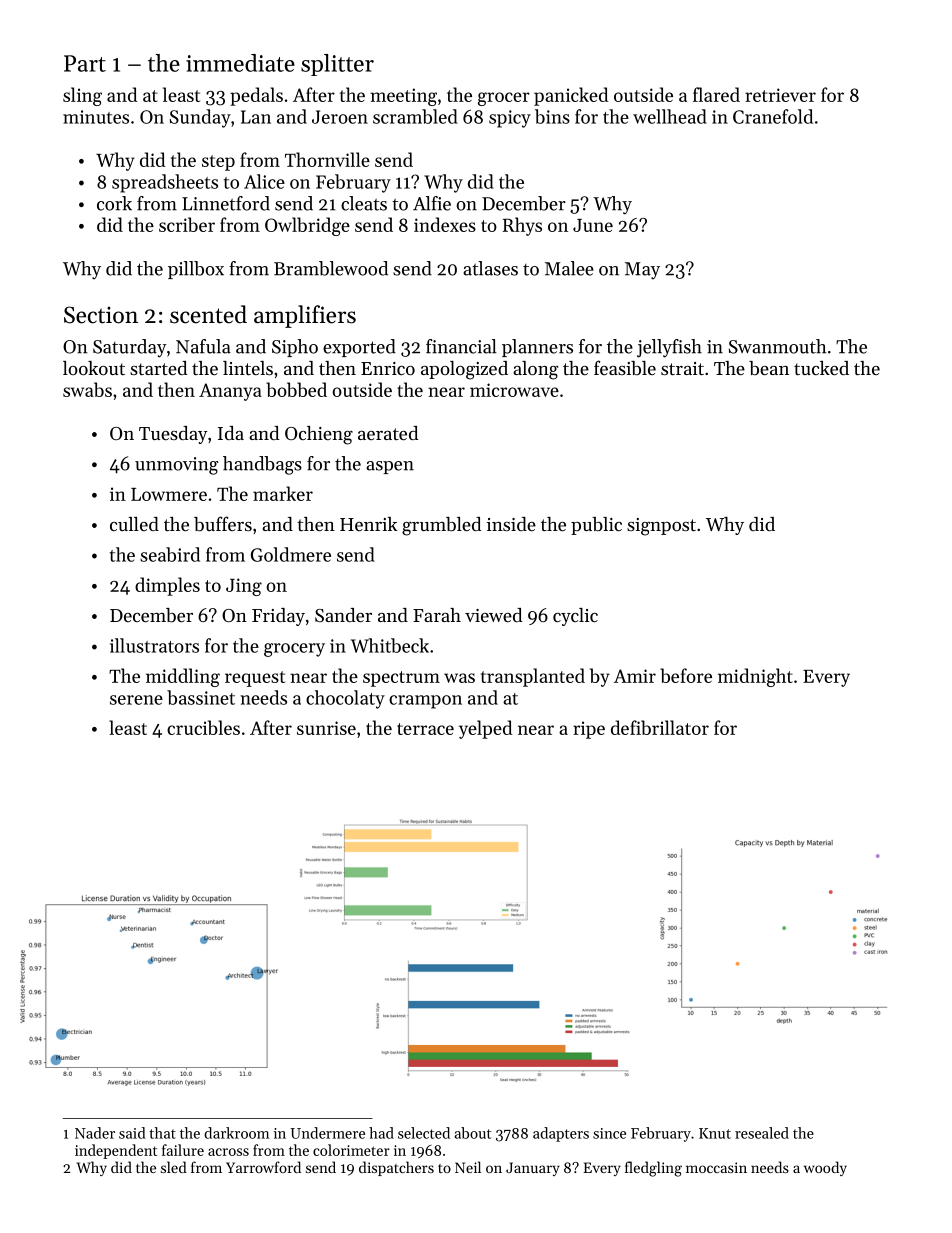 The height and width of the screenshot is (1233, 952). What do you see at coordinates (661, 527) in the screenshot?
I see `signpost` at bounding box center [661, 527].
